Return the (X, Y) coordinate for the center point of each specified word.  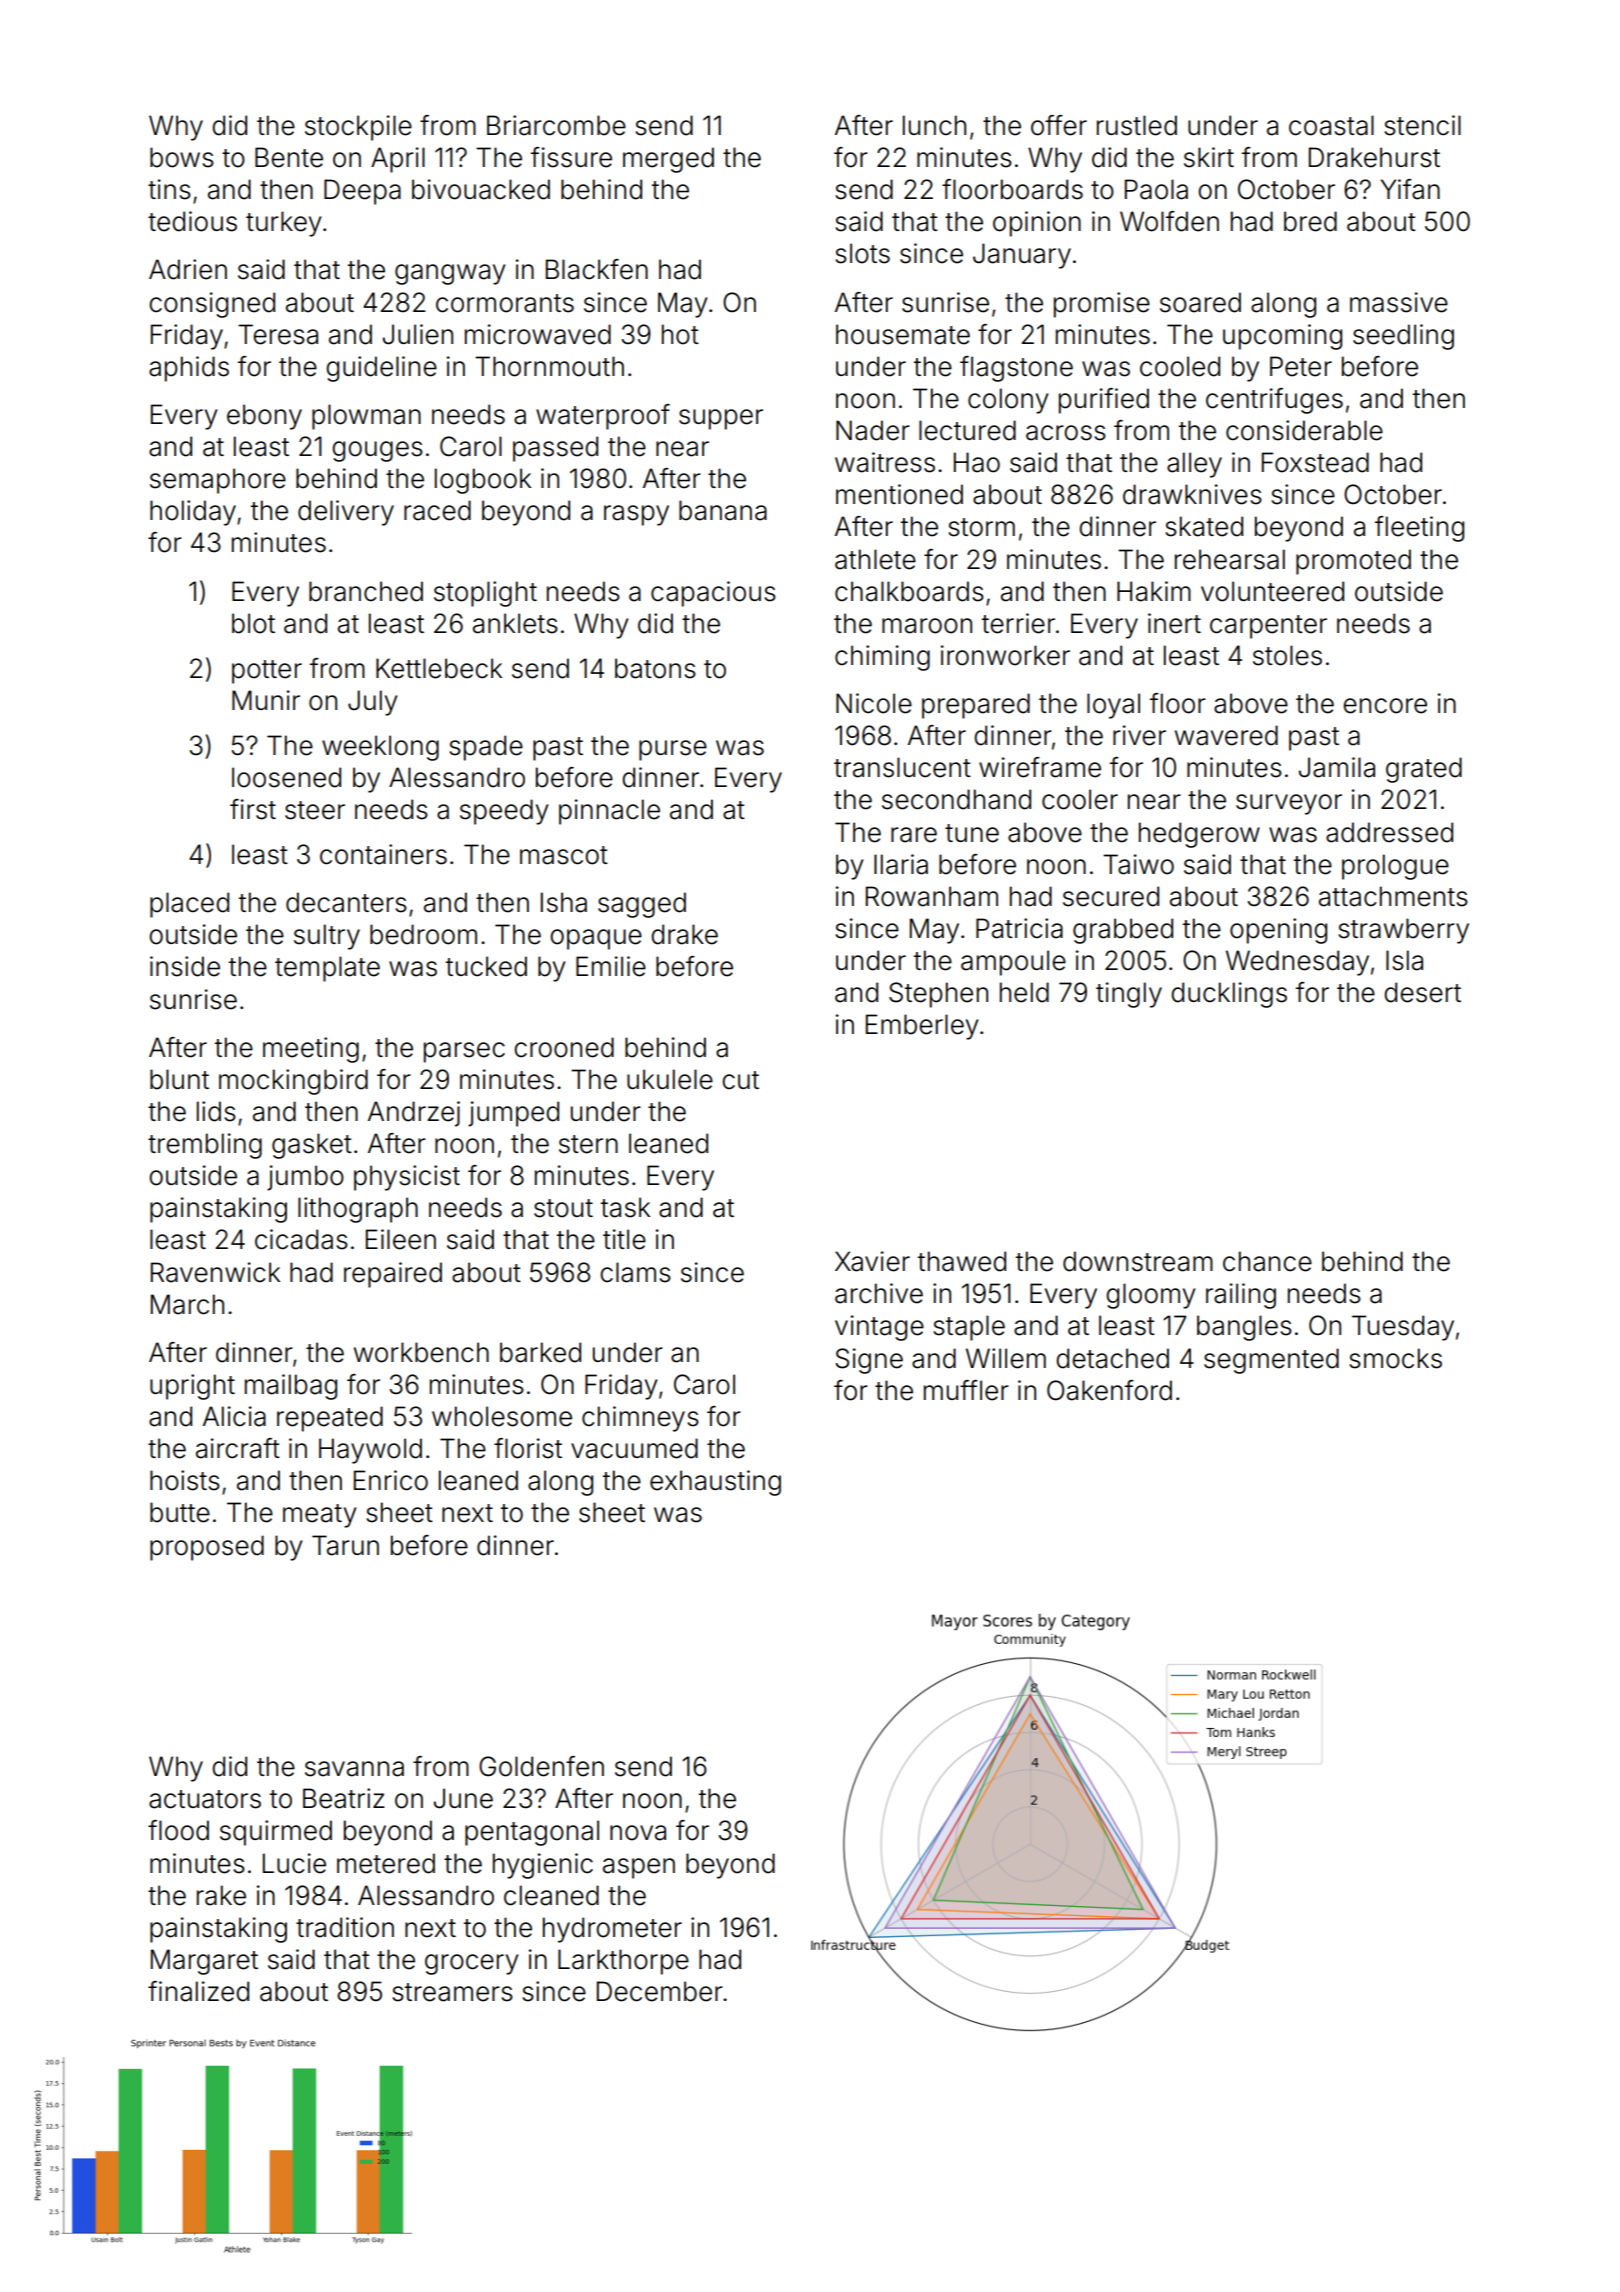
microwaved (538, 334)
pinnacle (609, 812)
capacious (713, 594)
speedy (504, 812)
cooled (1180, 366)
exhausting (715, 1483)
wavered (1226, 735)
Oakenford (1109, 1390)
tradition (345, 1927)
